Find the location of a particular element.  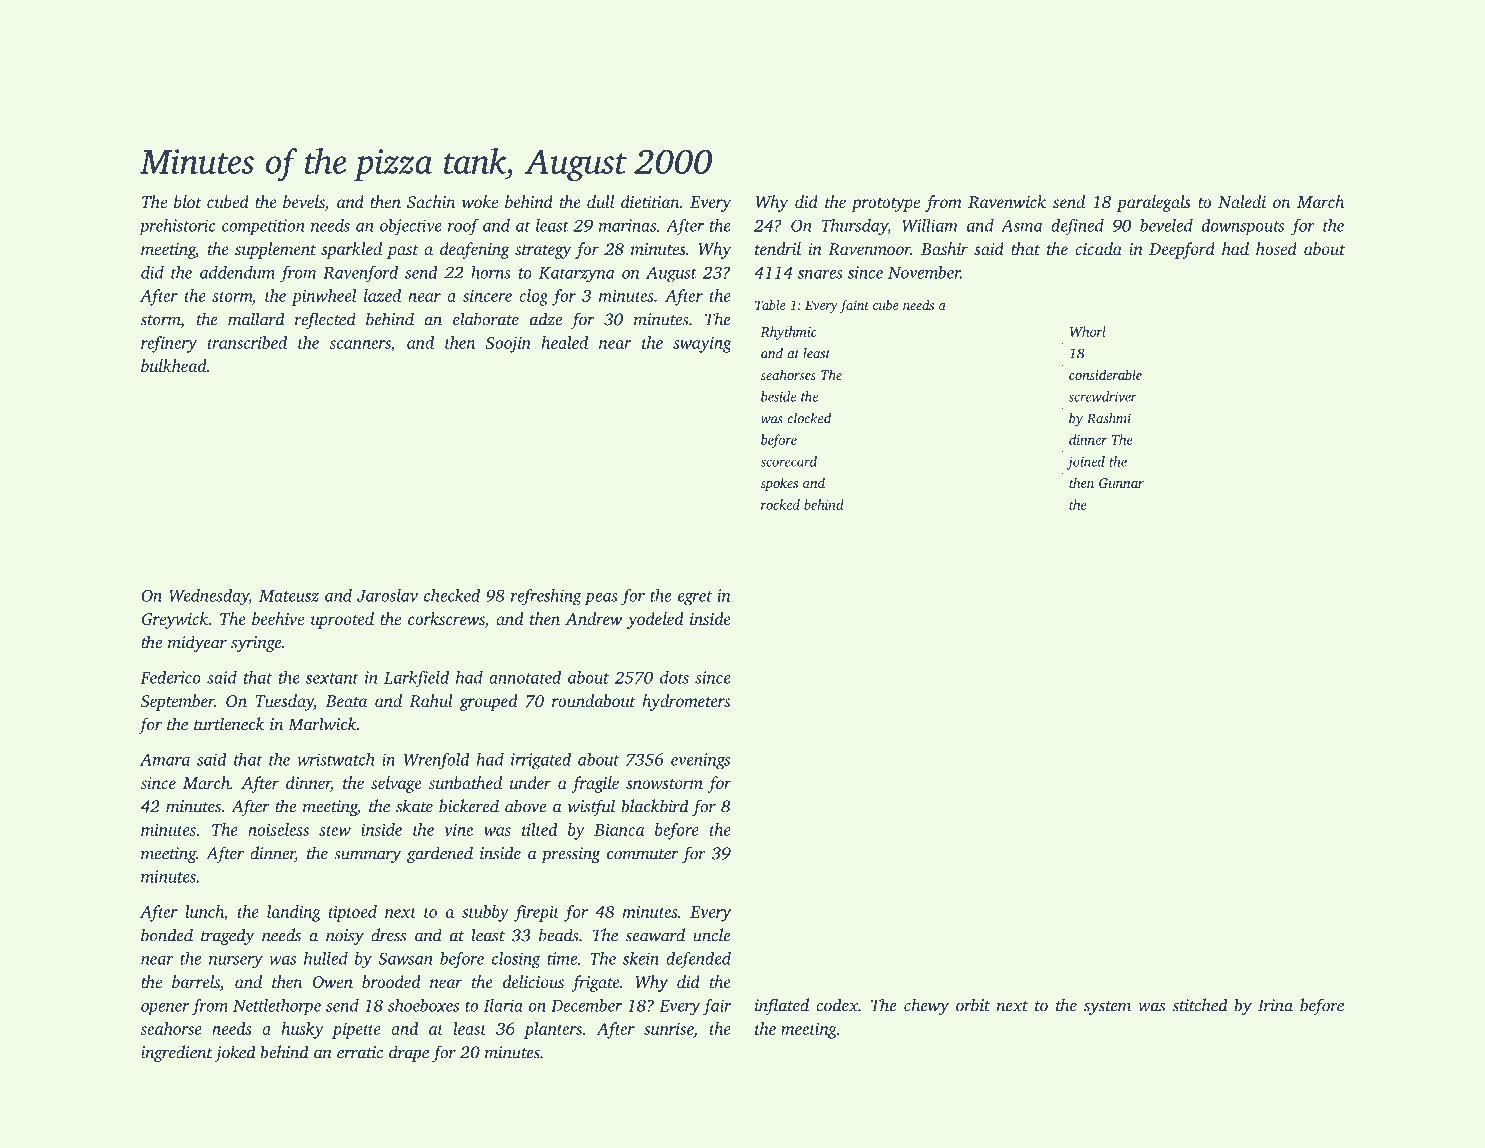

ingredient is located at coordinates (177, 1053).
